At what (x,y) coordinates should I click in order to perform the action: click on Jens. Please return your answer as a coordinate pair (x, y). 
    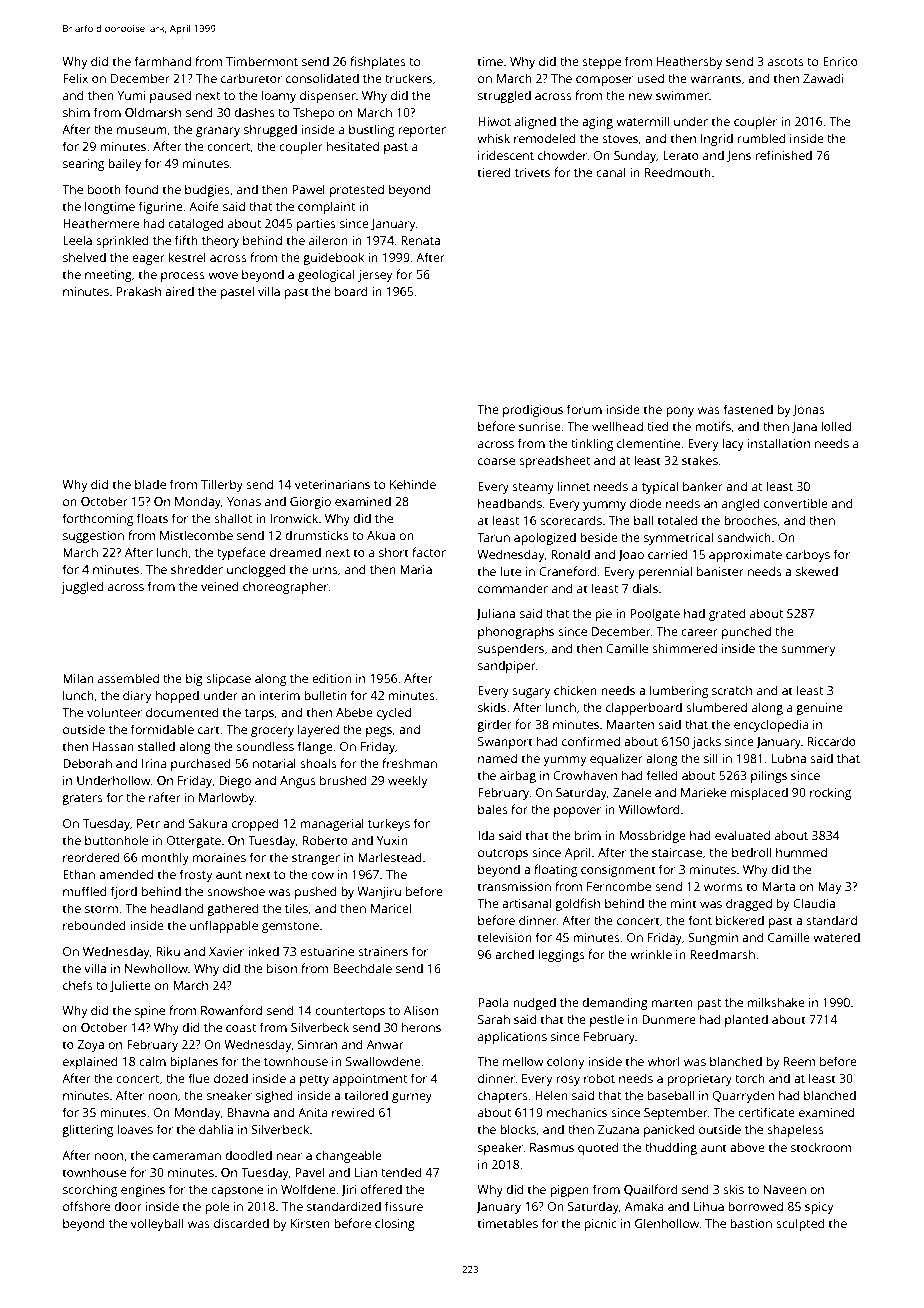
    Looking at the image, I should click on (739, 157).
